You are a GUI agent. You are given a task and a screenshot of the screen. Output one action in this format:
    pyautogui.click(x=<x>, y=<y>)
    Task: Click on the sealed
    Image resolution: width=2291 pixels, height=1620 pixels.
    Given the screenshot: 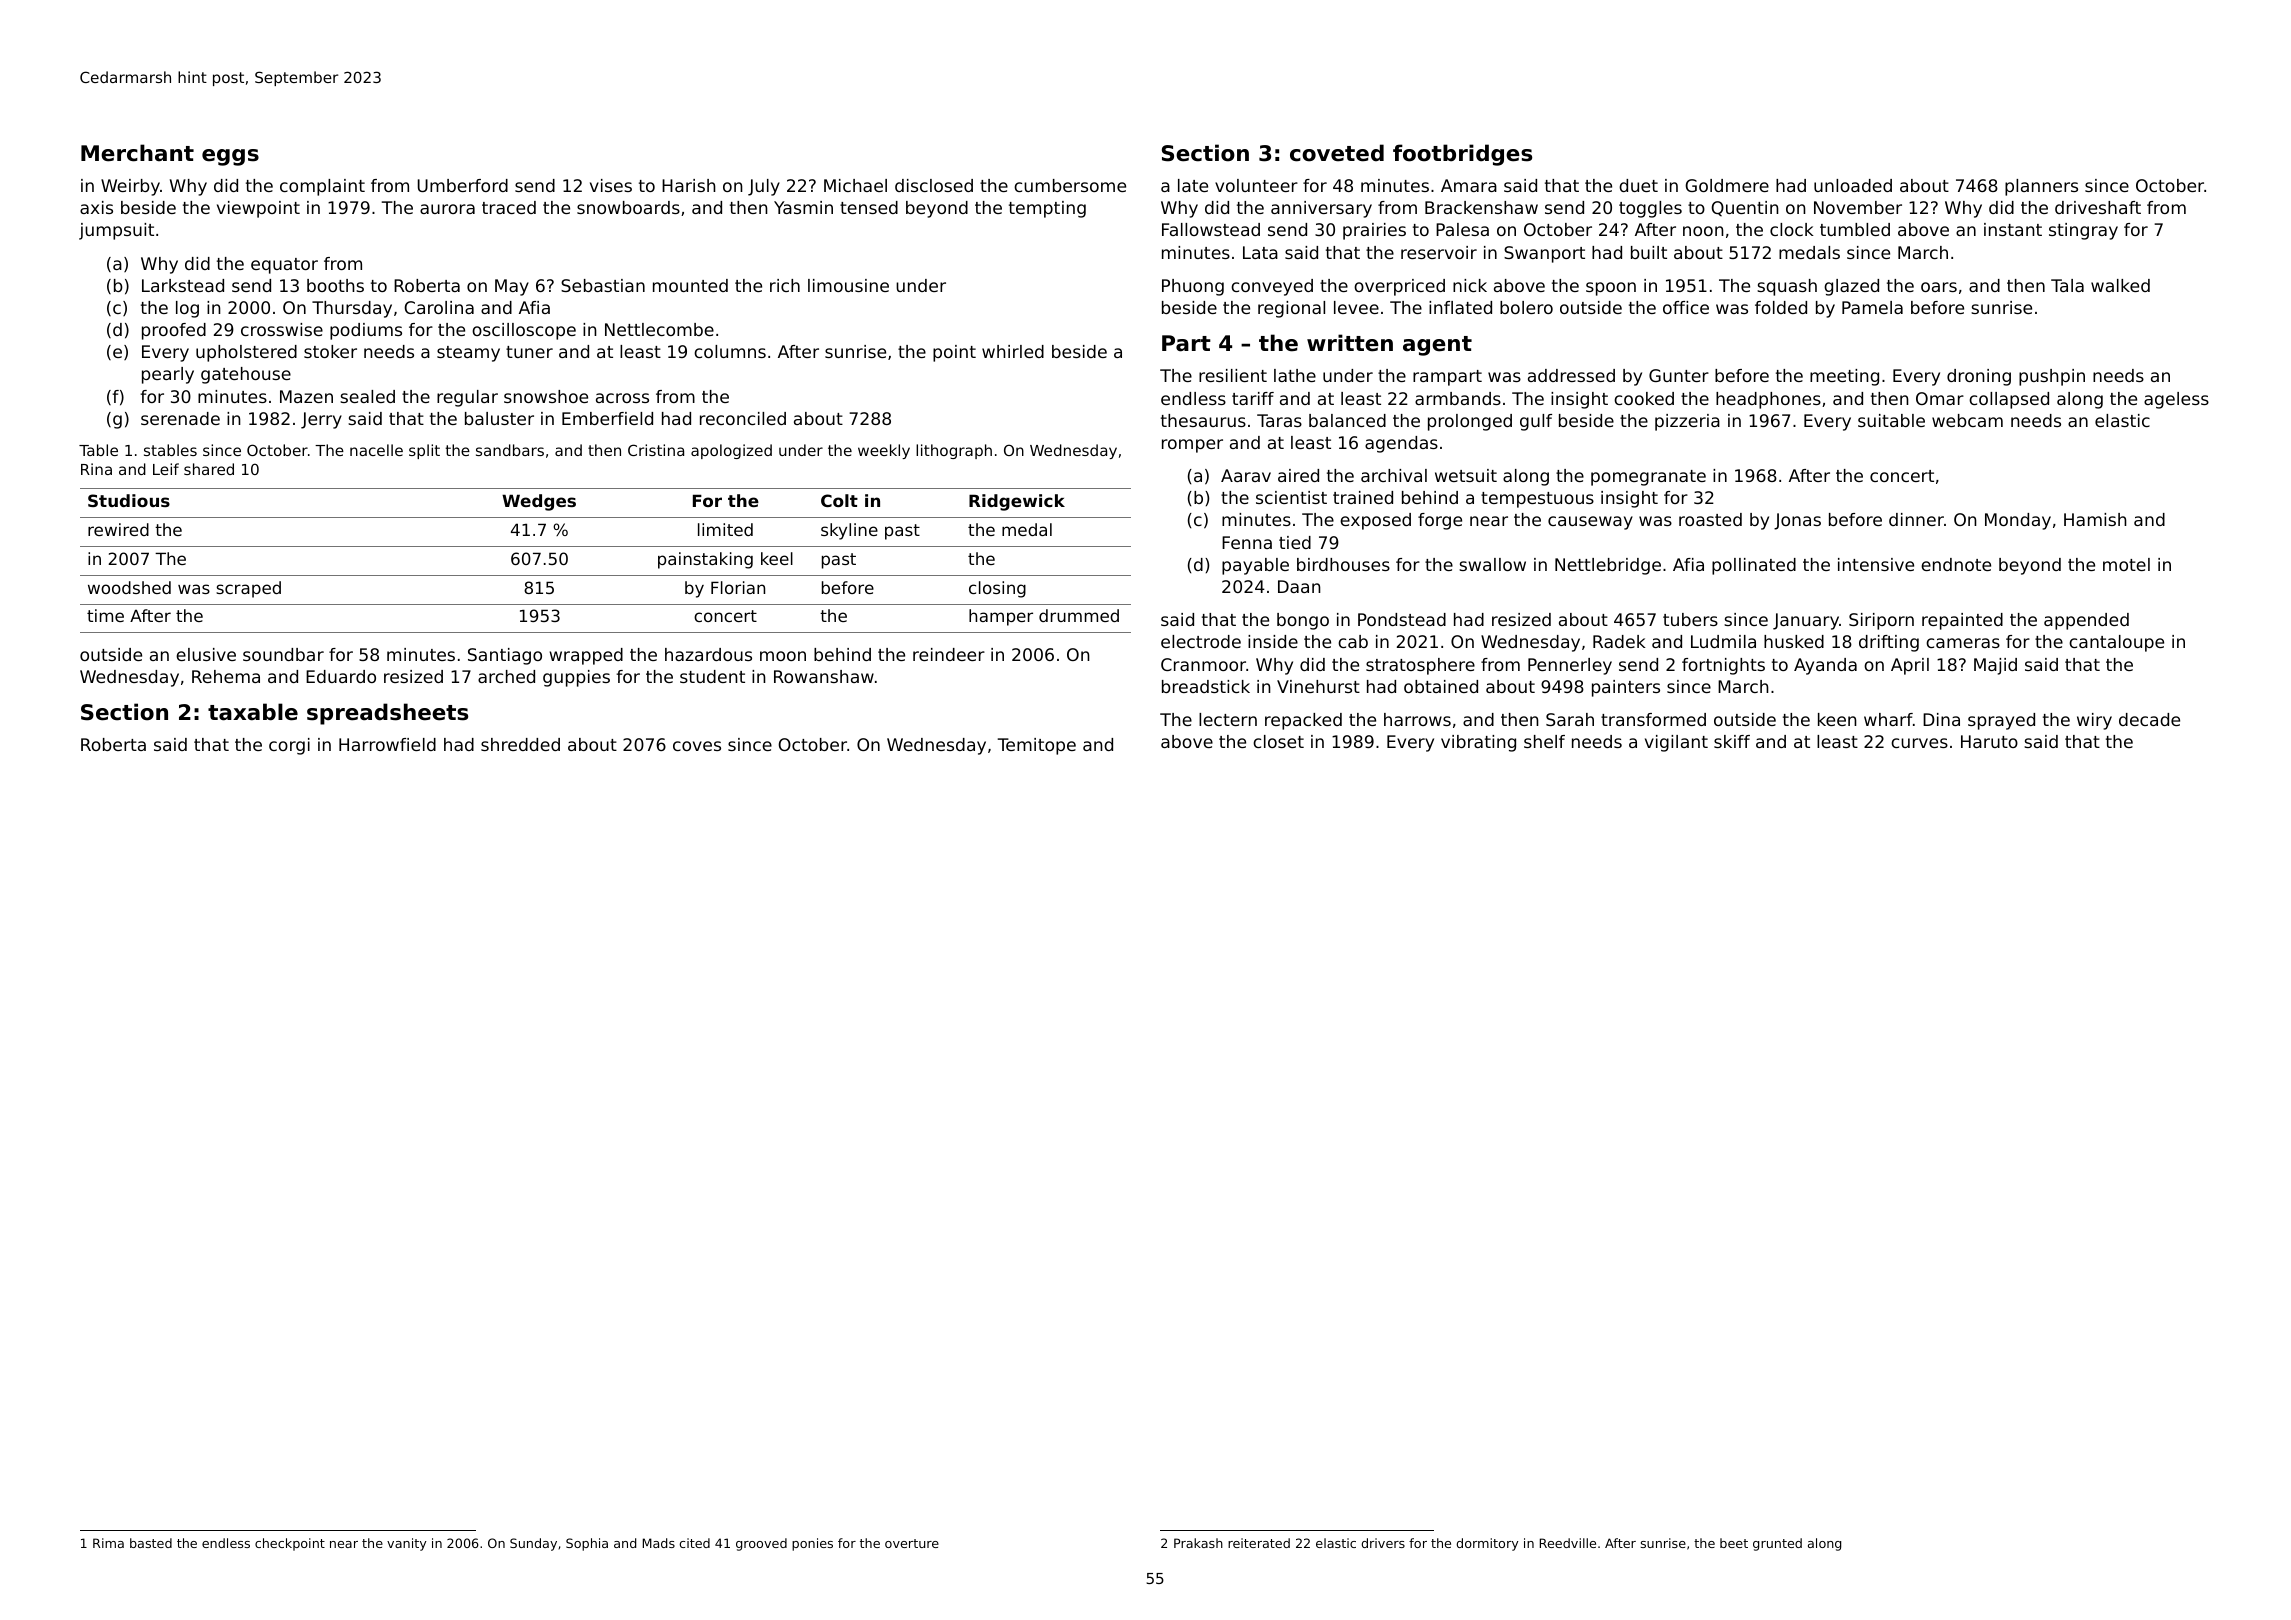 What is the action you would take?
    pyautogui.click(x=367, y=396)
